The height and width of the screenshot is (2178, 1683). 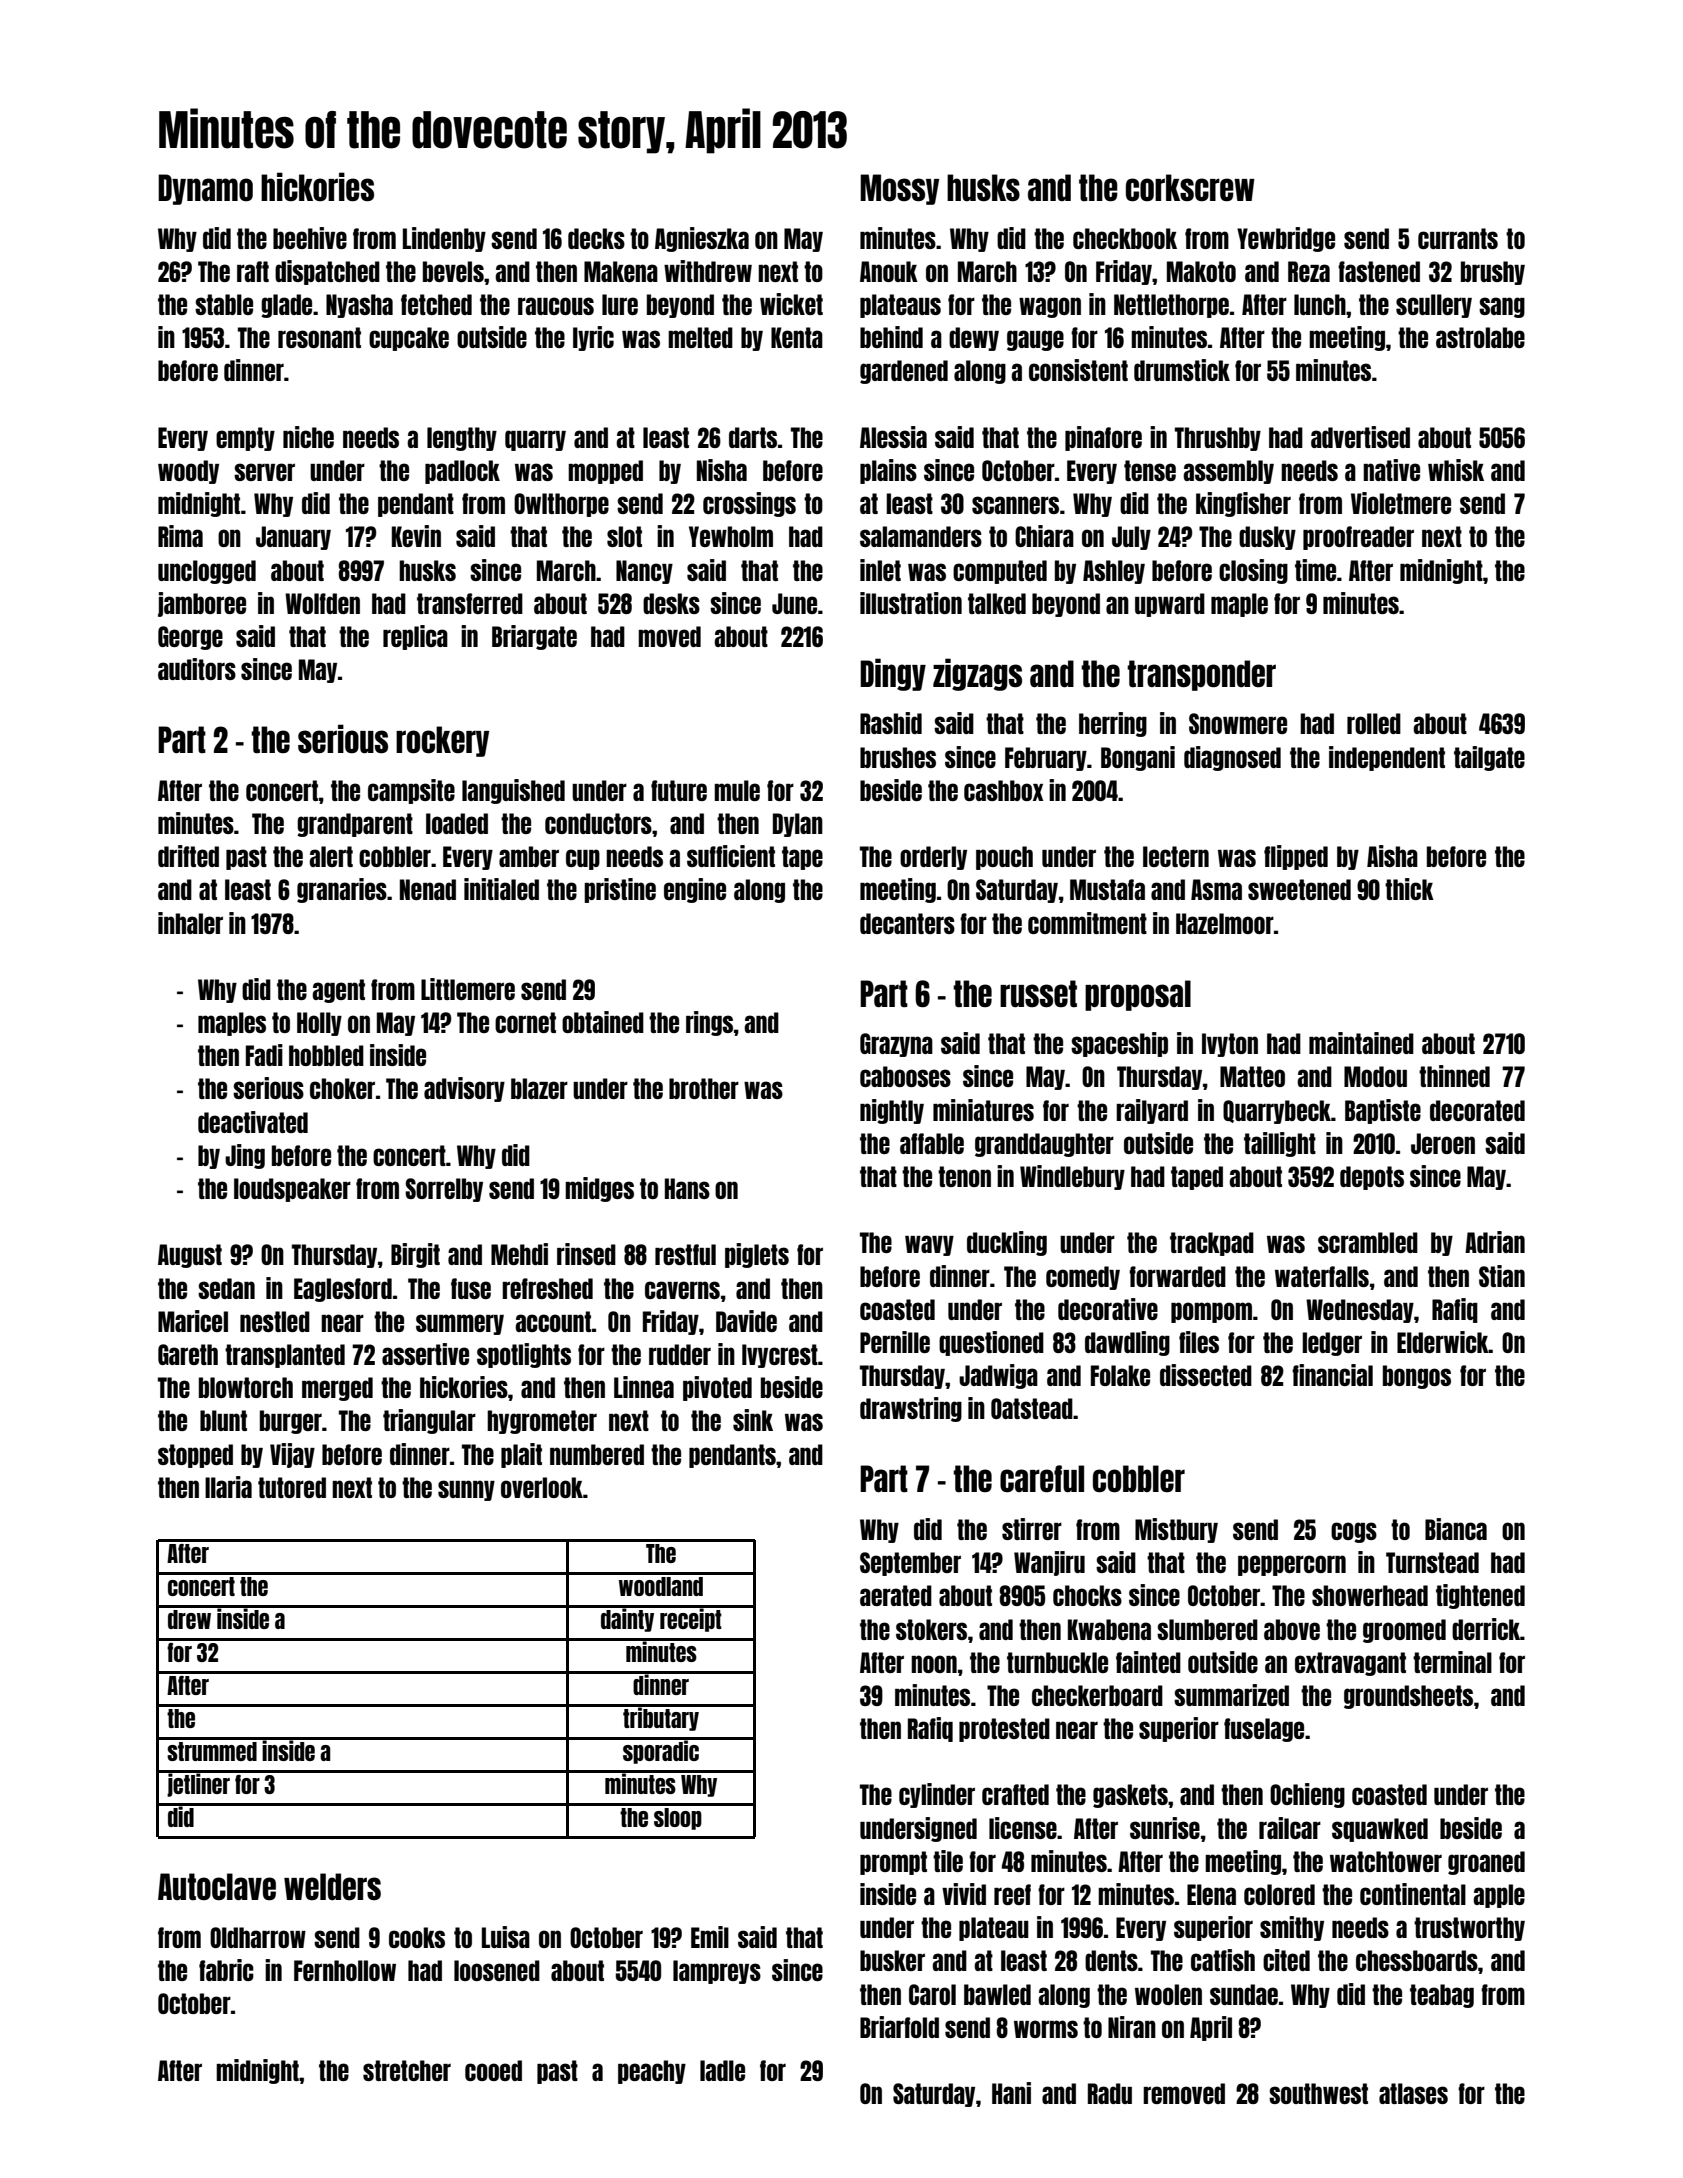 I want to click on Wolfden, so click(x=322, y=603).
